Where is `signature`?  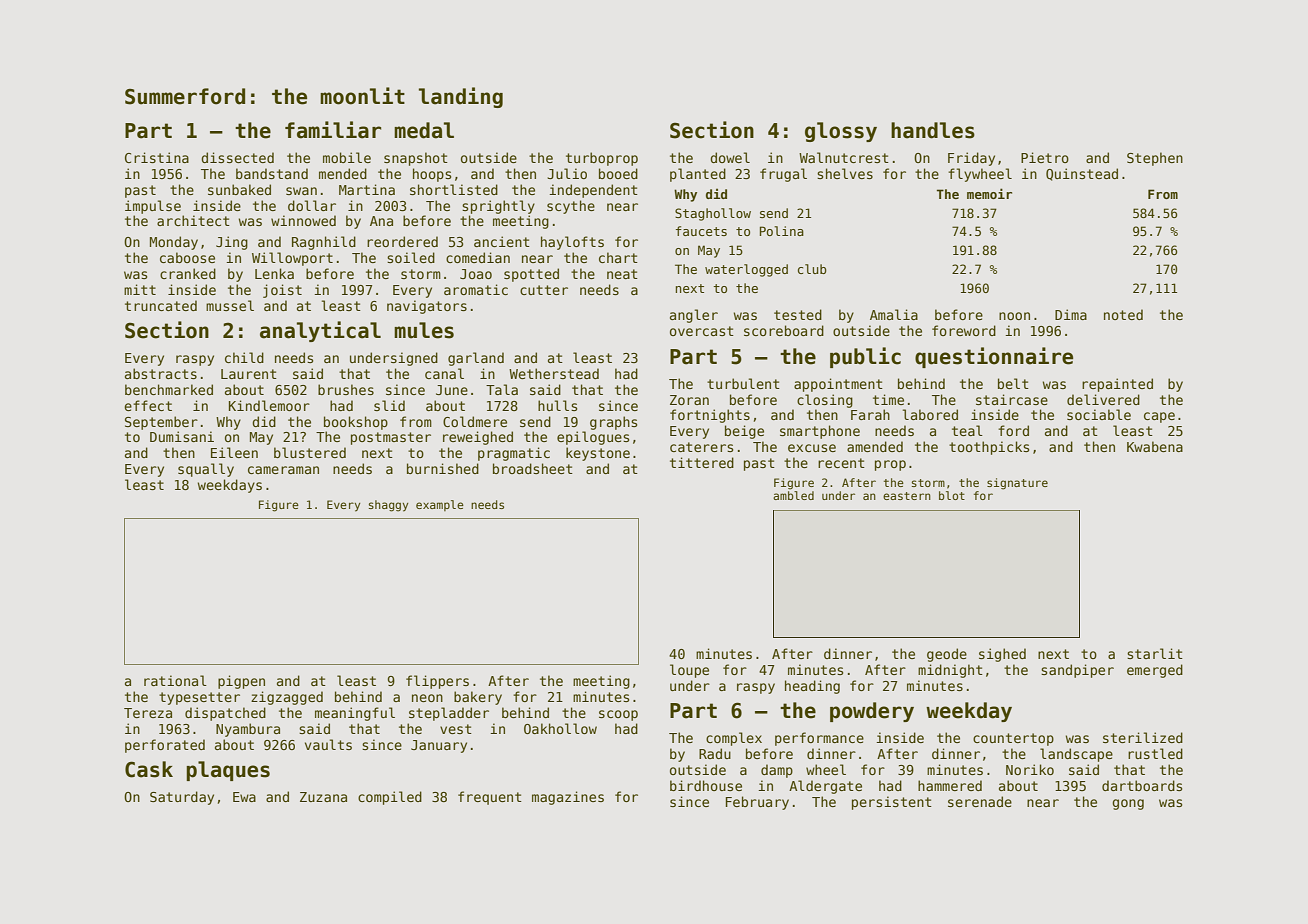
signature is located at coordinates (1017, 484).
